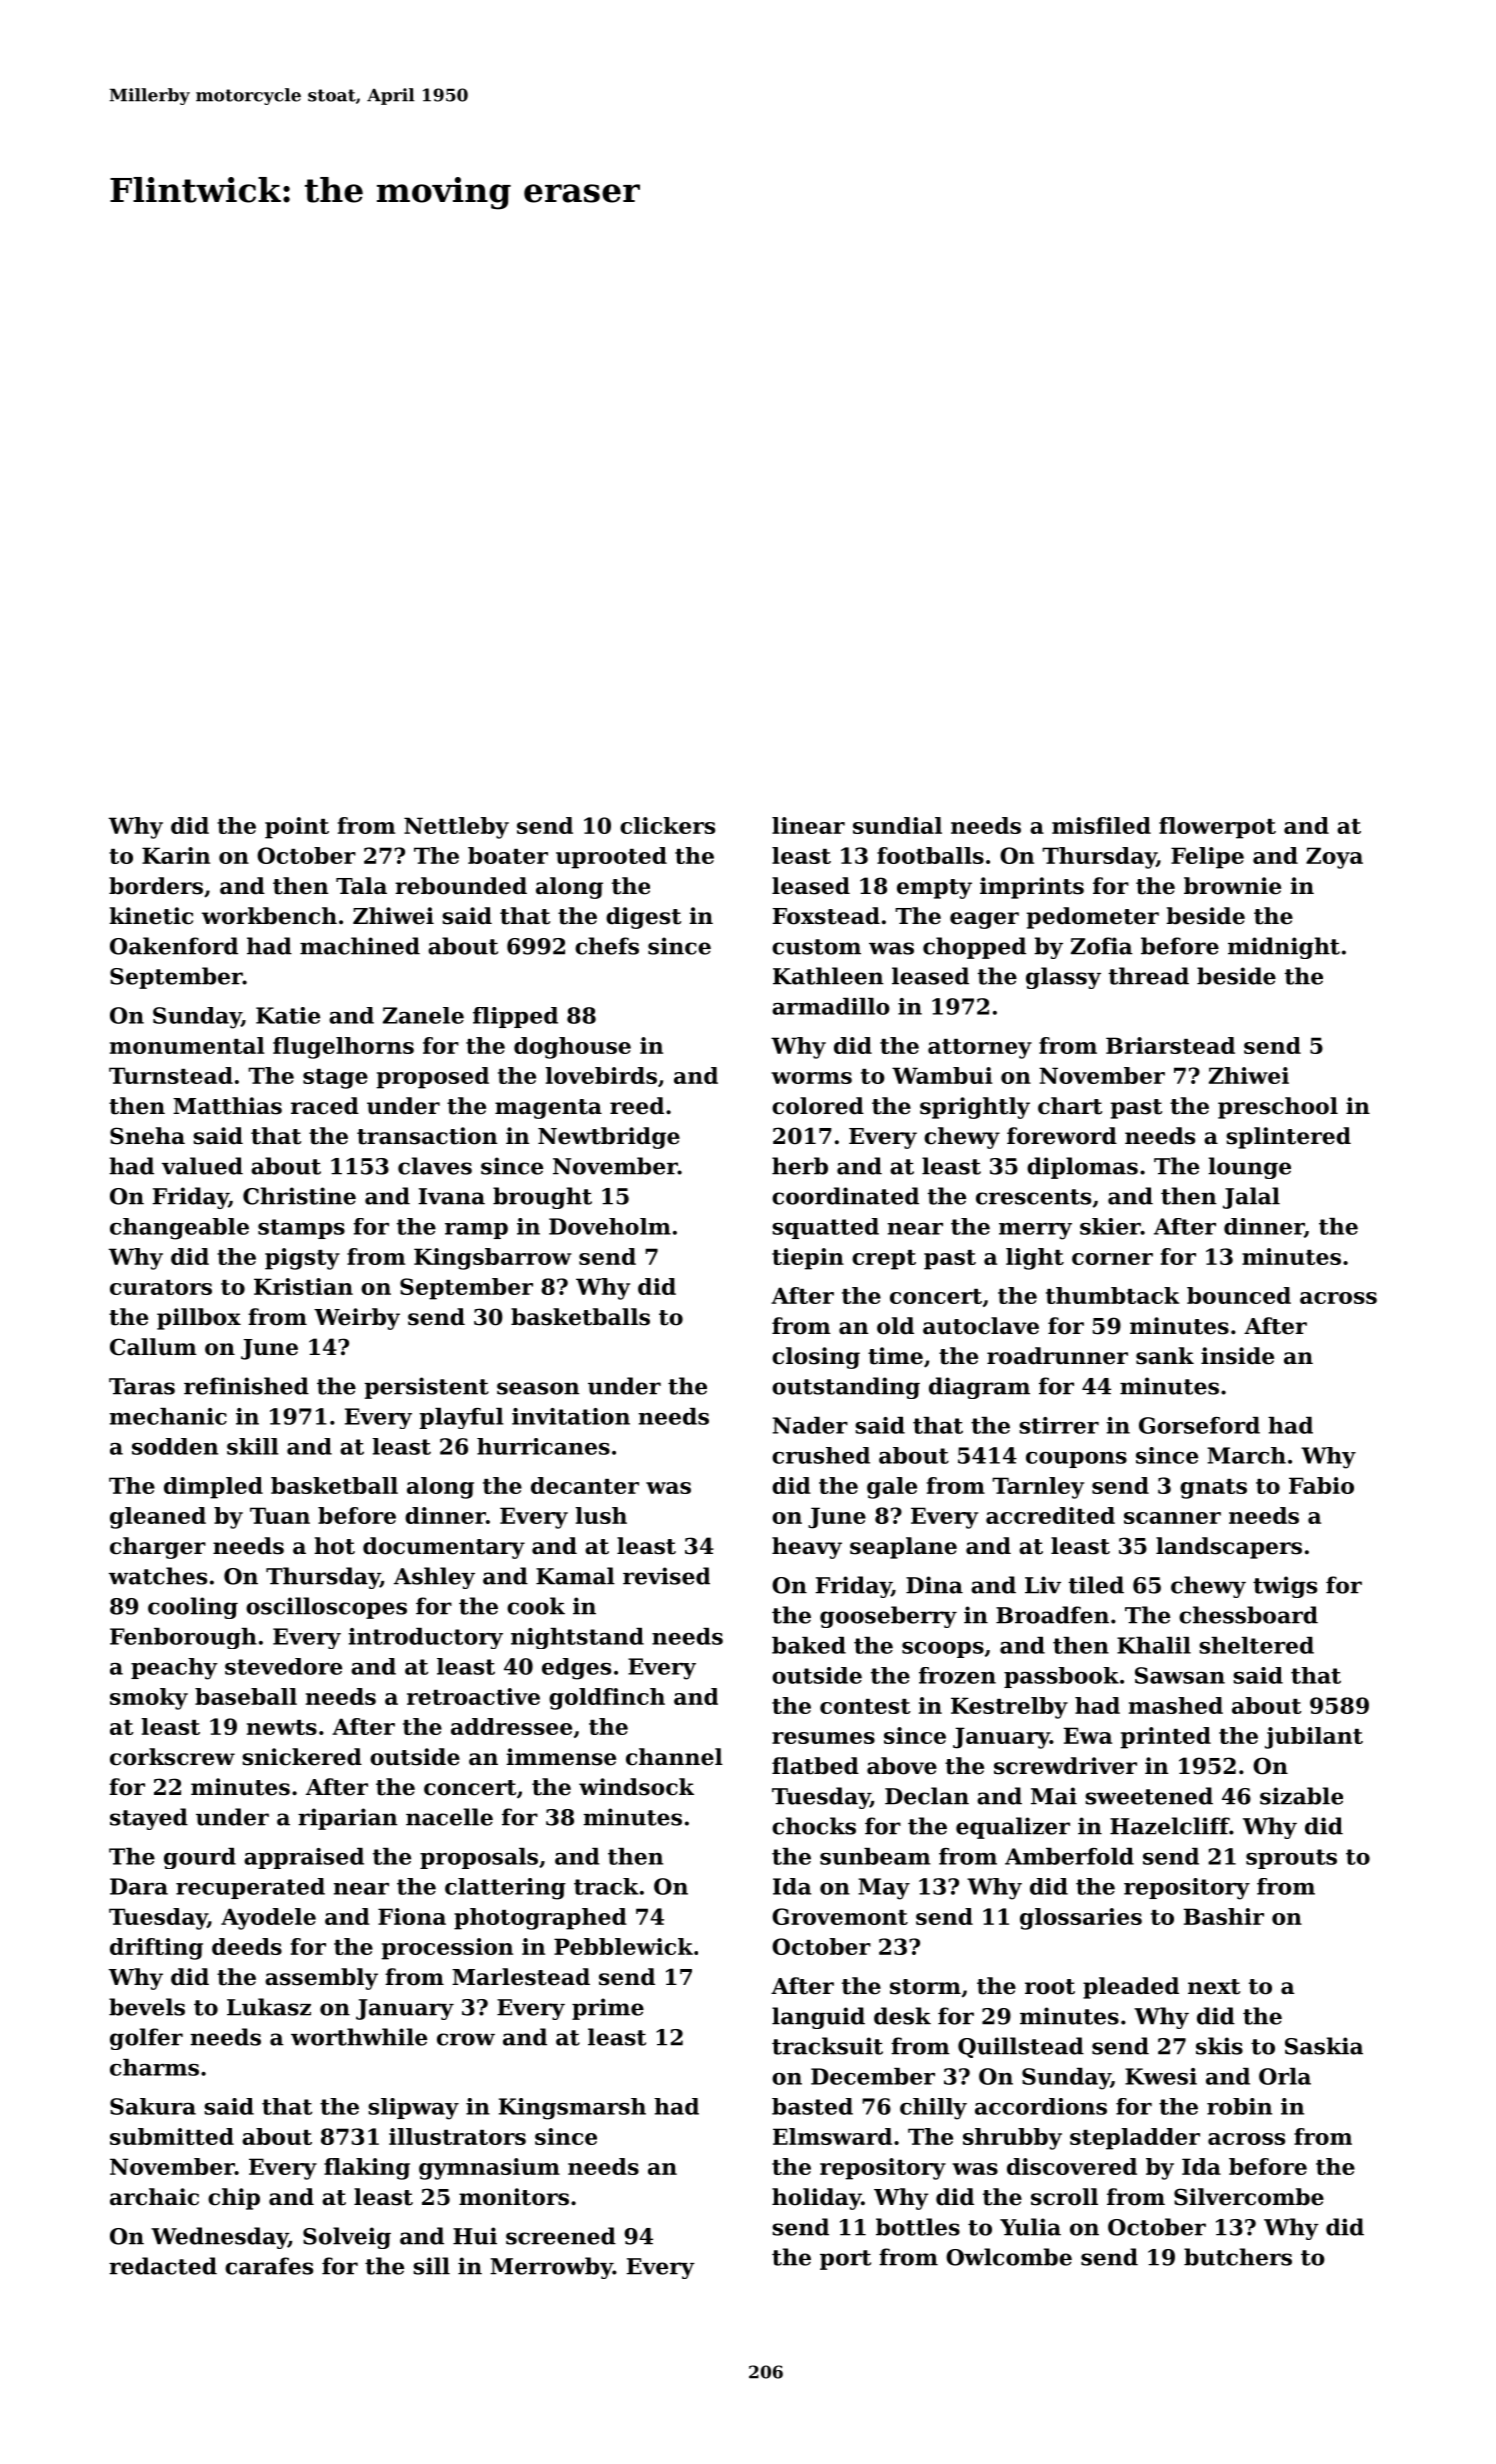  Describe the element at coordinates (461, 886) in the image. I see `rebounded` at that location.
